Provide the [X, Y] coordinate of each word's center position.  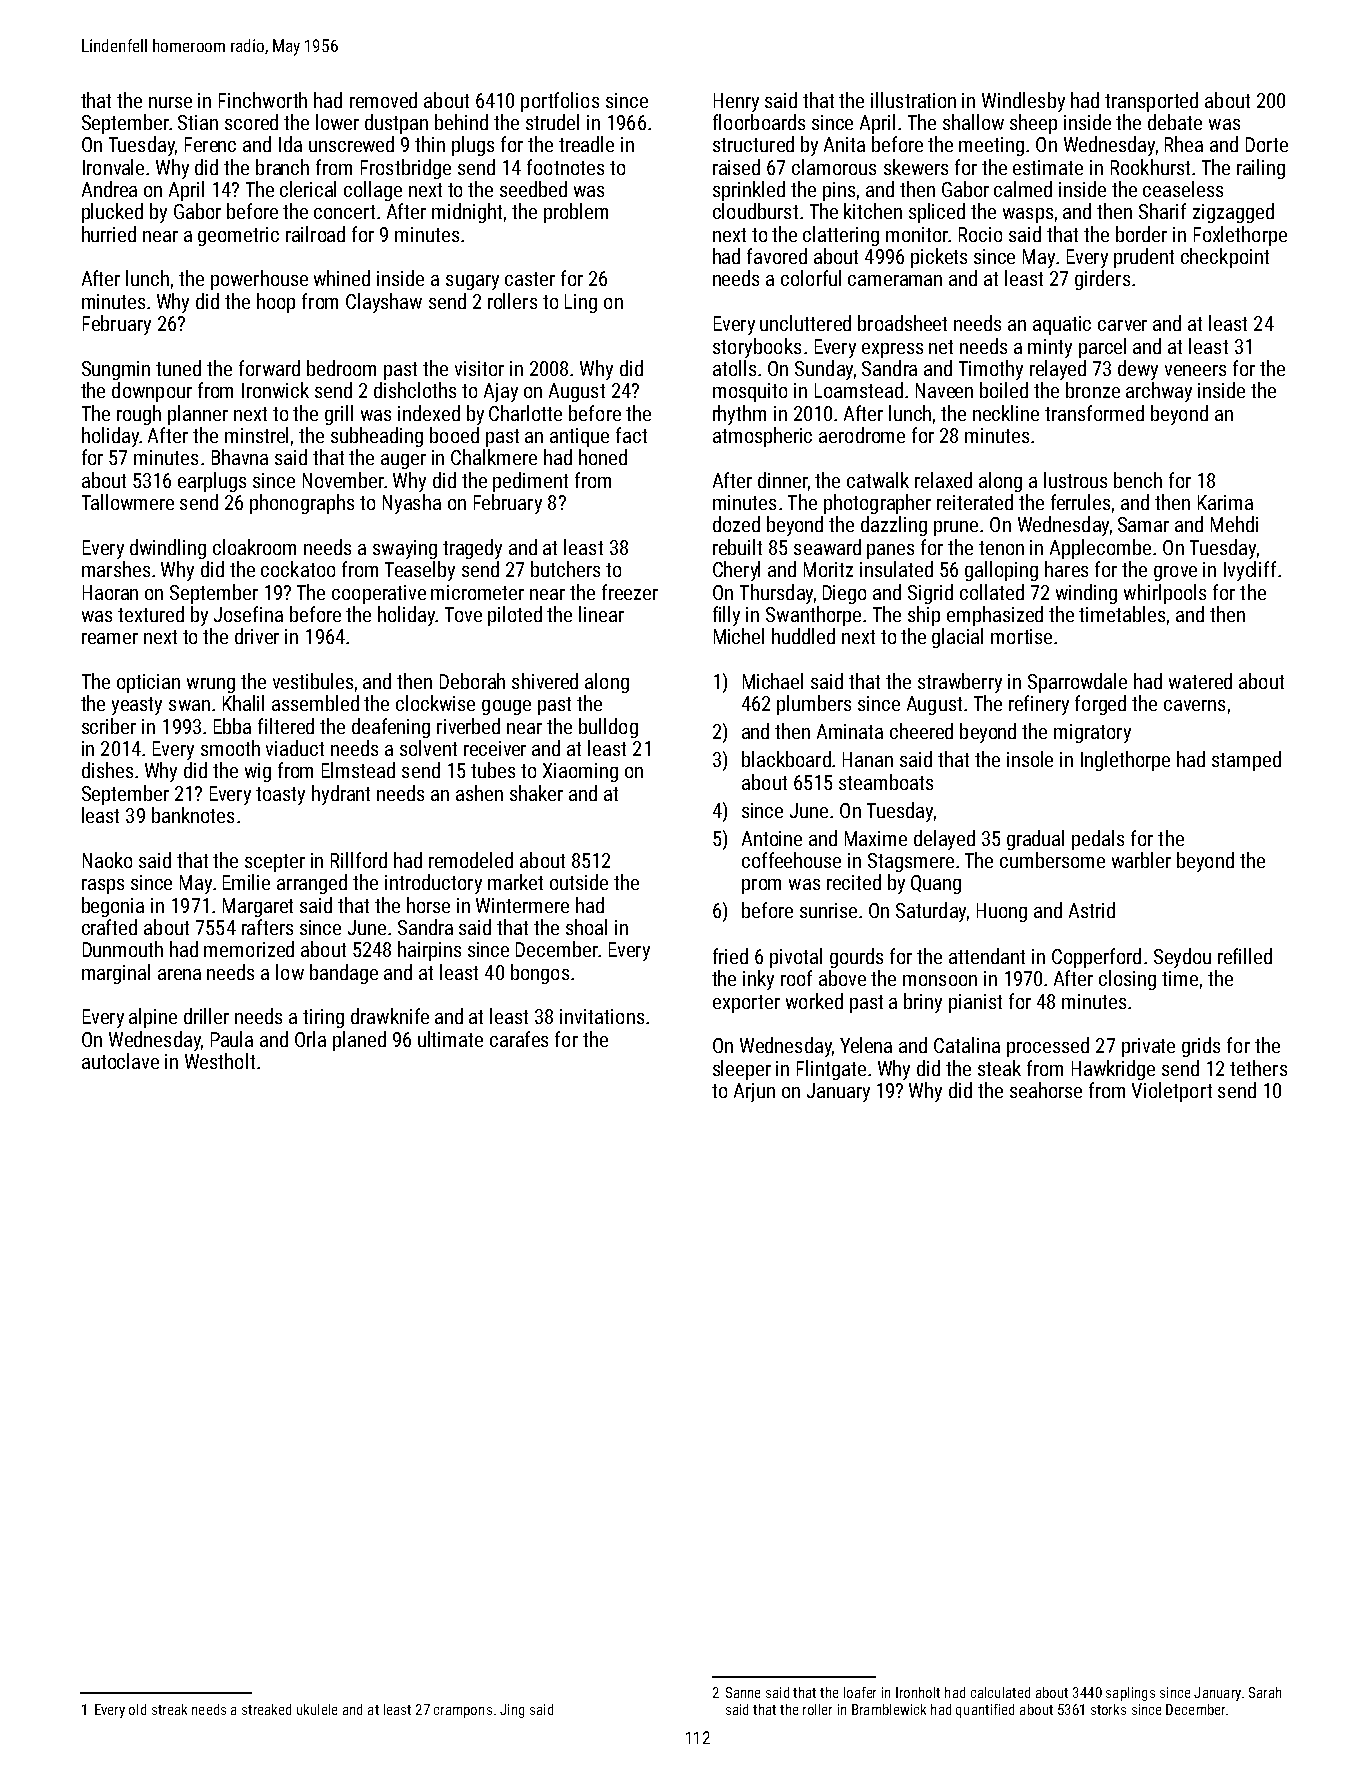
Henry [736, 102]
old [137, 1709]
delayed [944, 840]
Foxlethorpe [1240, 236]
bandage [344, 974]
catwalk [878, 480]
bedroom [341, 368]
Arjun [754, 1092]
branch [282, 167]
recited [854, 882]
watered [1200, 681]
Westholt [220, 1061]
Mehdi [1234, 524]
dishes [107, 770]
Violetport [1172, 1092]
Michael [773, 681]
